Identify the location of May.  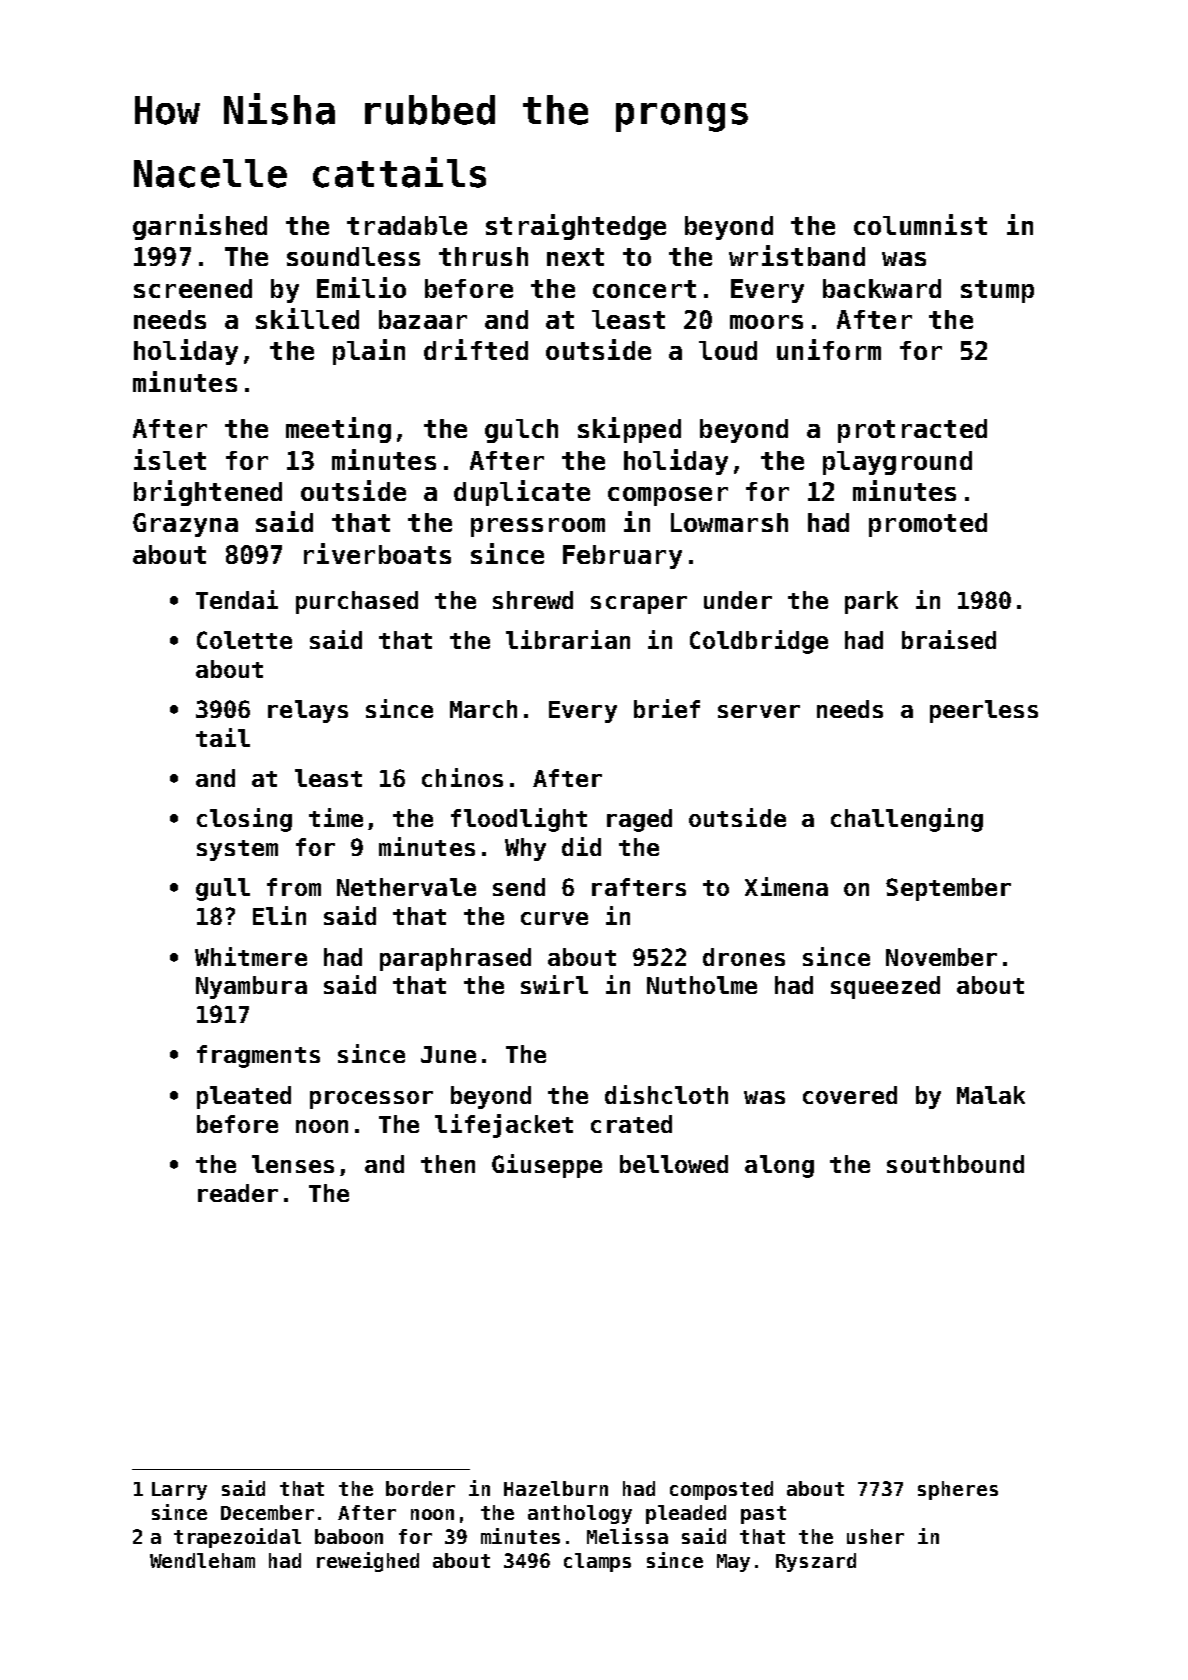
(733, 1563).
